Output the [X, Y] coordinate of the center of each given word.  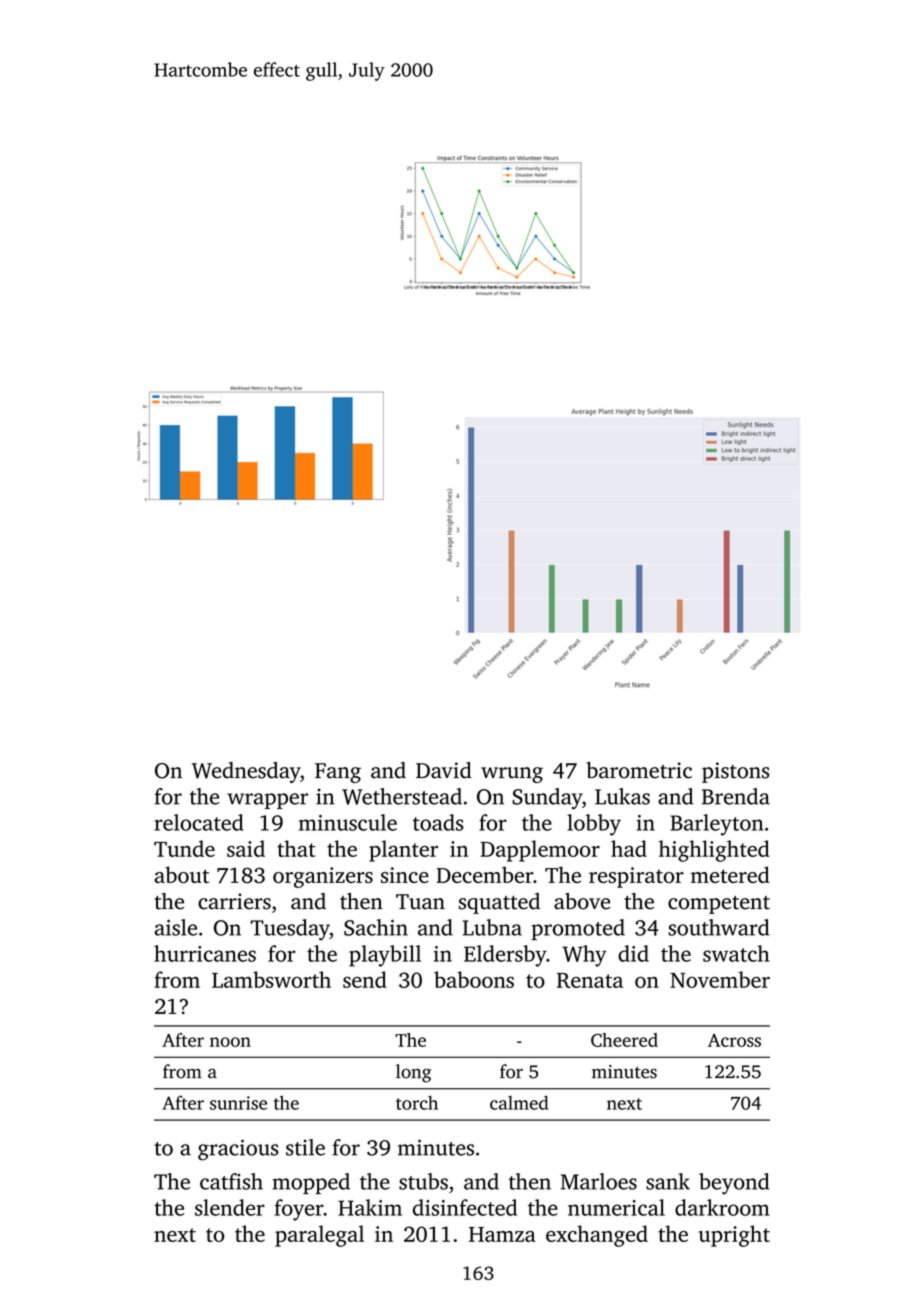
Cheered [624, 1040]
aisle [176, 927]
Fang [338, 773]
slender [230, 1207]
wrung [512, 775]
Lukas [622, 796]
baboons [474, 979]
